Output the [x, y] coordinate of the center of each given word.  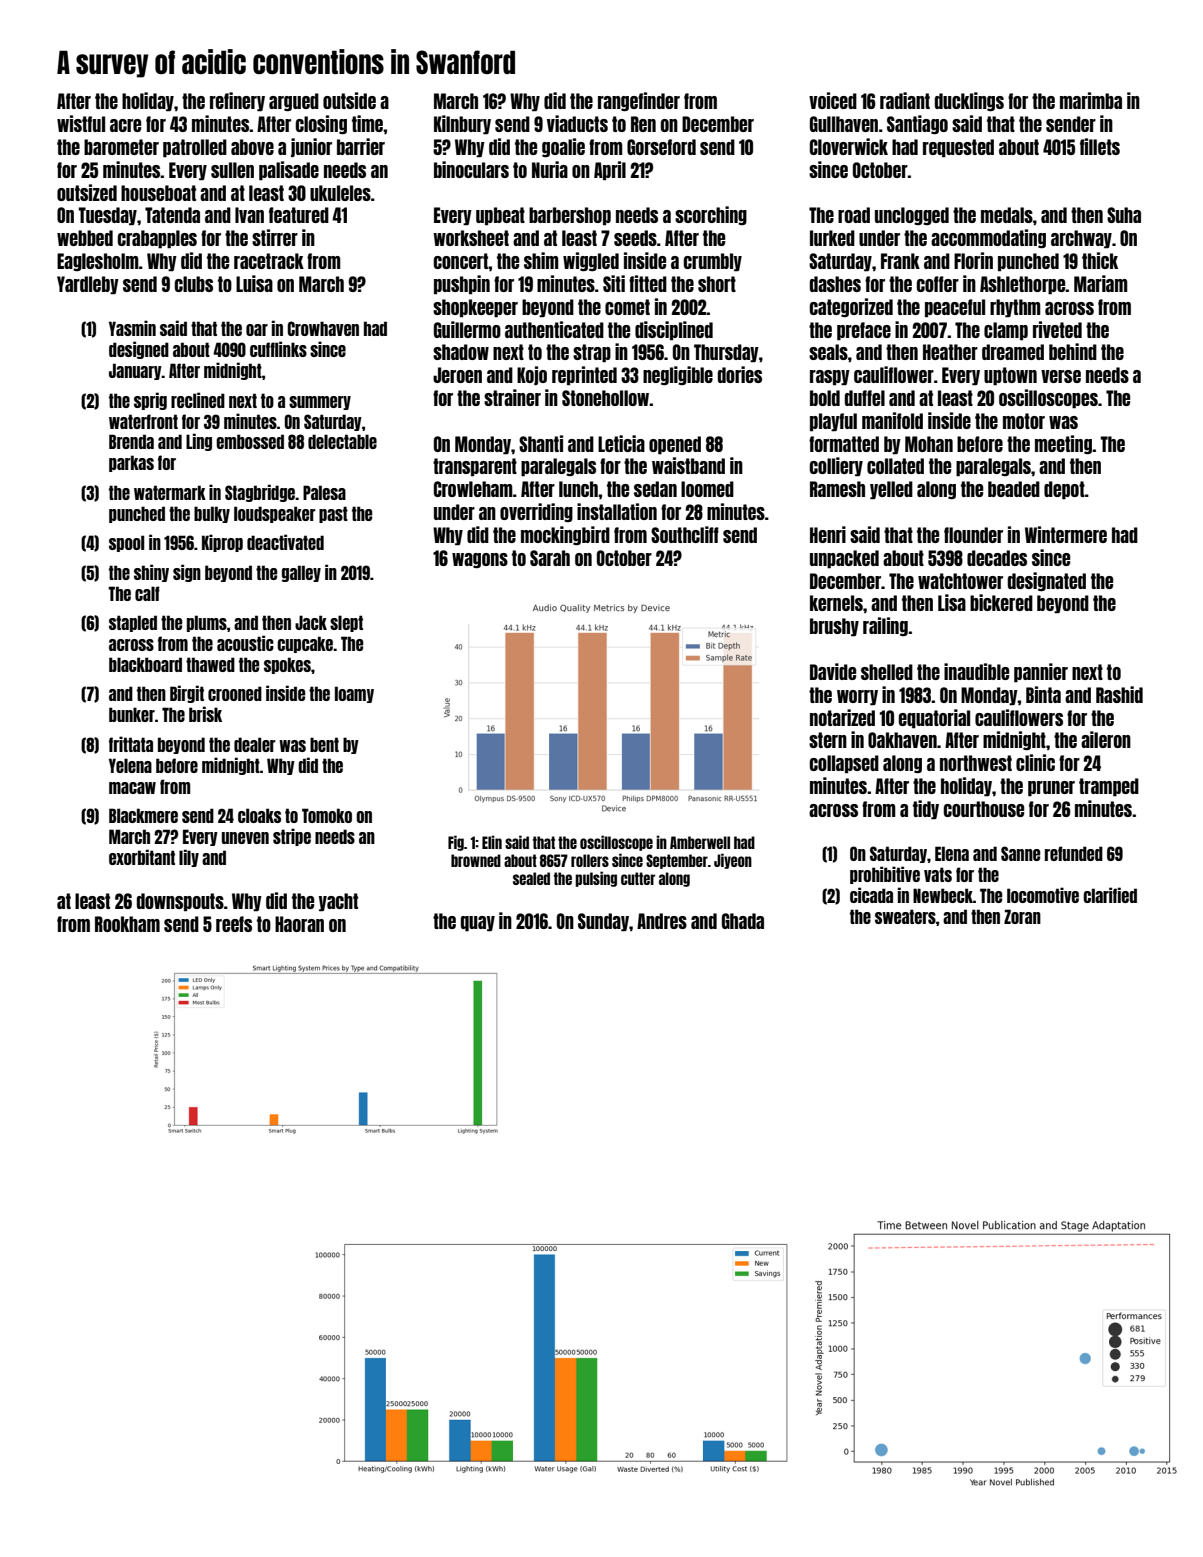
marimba [1091, 100]
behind [1073, 351]
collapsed [844, 764]
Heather [950, 352]
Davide [833, 671]
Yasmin [132, 328]
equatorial [934, 719]
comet [627, 307]
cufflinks [278, 349]
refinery [237, 102]
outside [349, 100]
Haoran [299, 924]
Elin [492, 842]
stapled [133, 623]
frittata [131, 744]
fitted [648, 283]
